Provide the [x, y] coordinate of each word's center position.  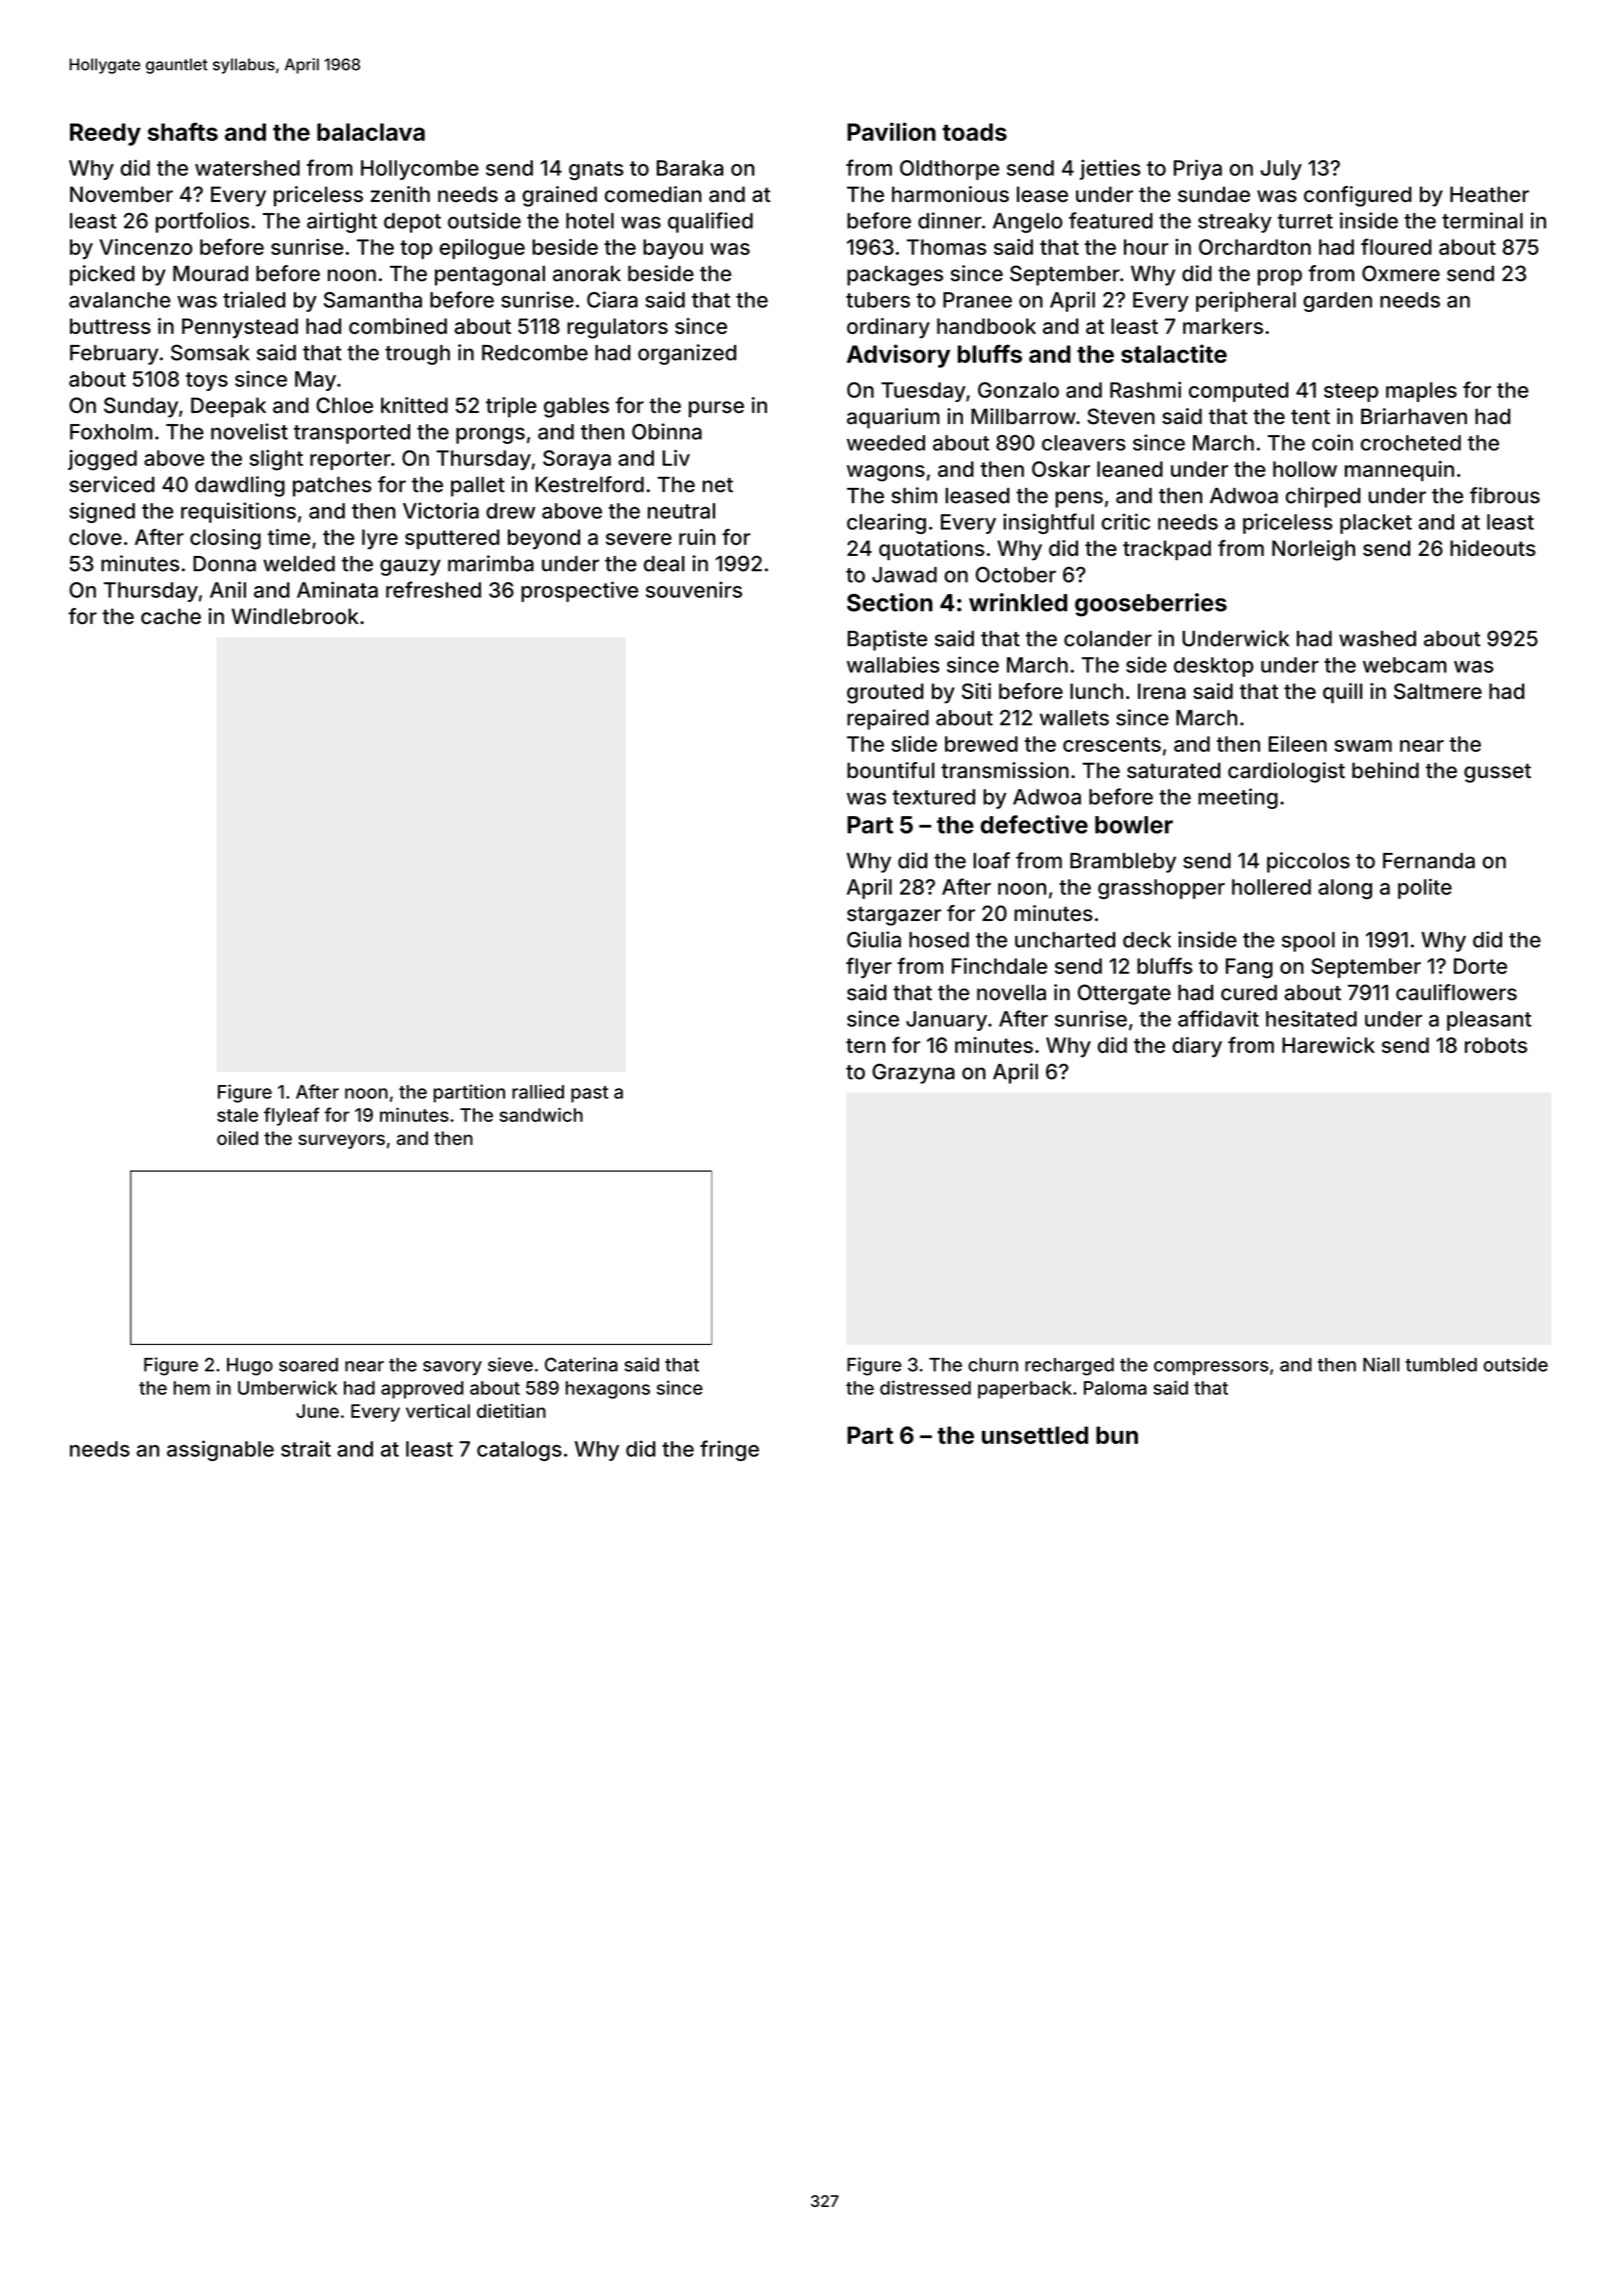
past [589, 1094]
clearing [886, 523]
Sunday [141, 407]
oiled [237, 1138]
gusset [1497, 773]
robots [1496, 1045]
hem [192, 1388]
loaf [991, 860]
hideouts [1493, 548]
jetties [1110, 169]
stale [237, 1115]
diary [1197, 1047]
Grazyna [913, 1073]
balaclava [371, 132]
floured [1396, 246]
